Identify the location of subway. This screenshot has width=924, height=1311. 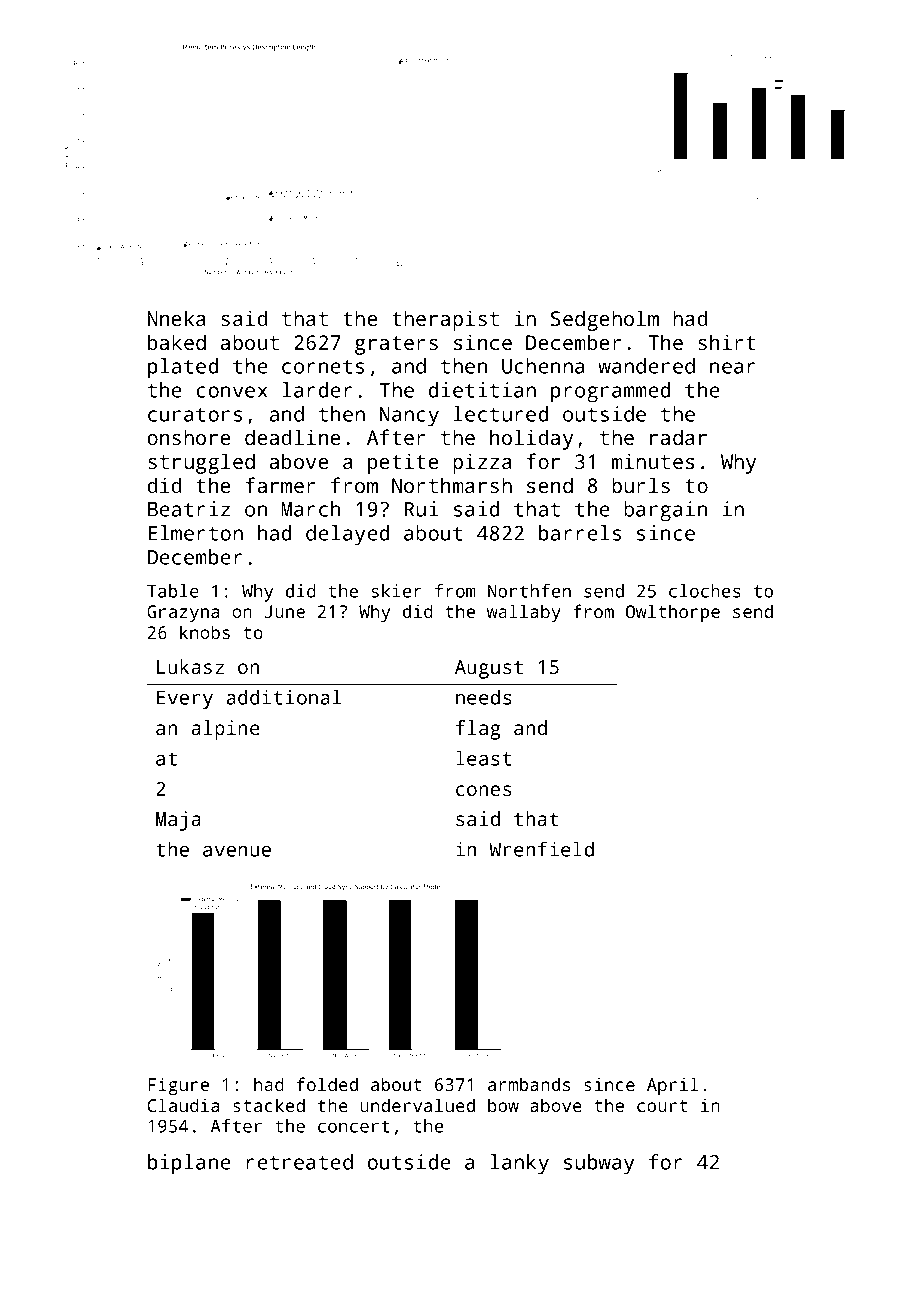
(599, 1164).
